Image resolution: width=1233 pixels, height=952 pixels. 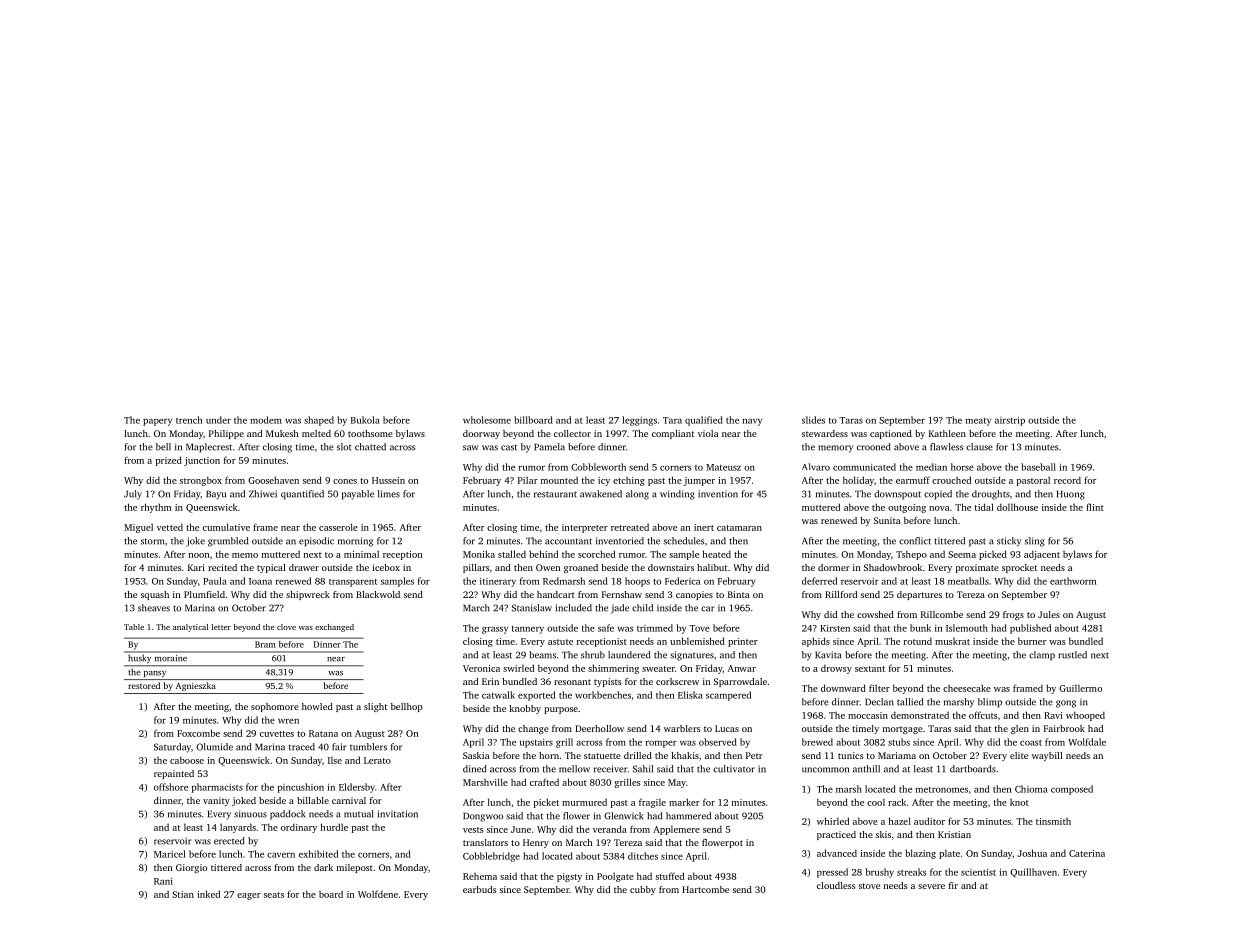 I want to click on meaty, so click(x=978, y=422).
